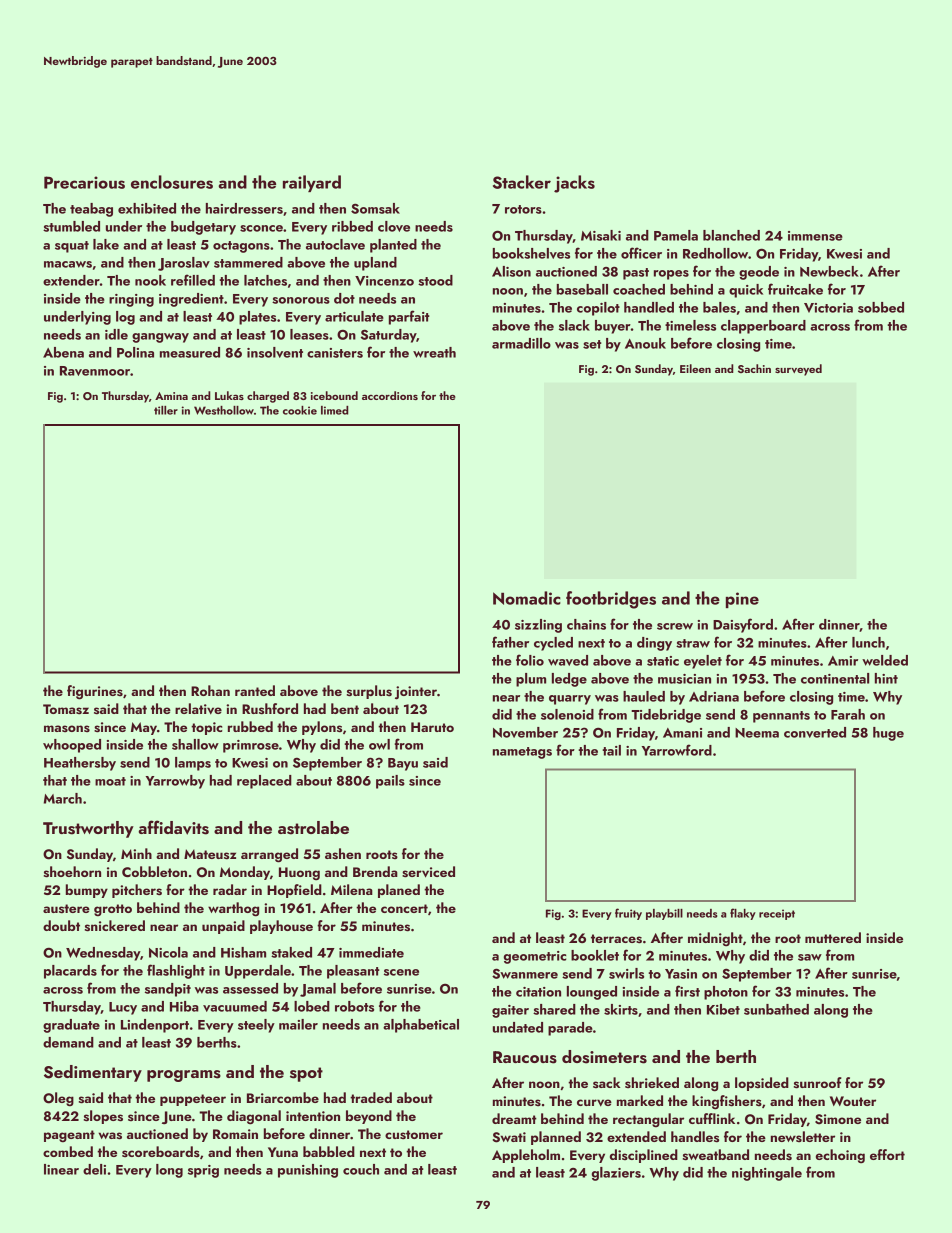 Image resolution: width=952 pixels, height=1233 pixels. Describe the element at coordinates (95, 692) in the page. I see `figurines` at that location.
